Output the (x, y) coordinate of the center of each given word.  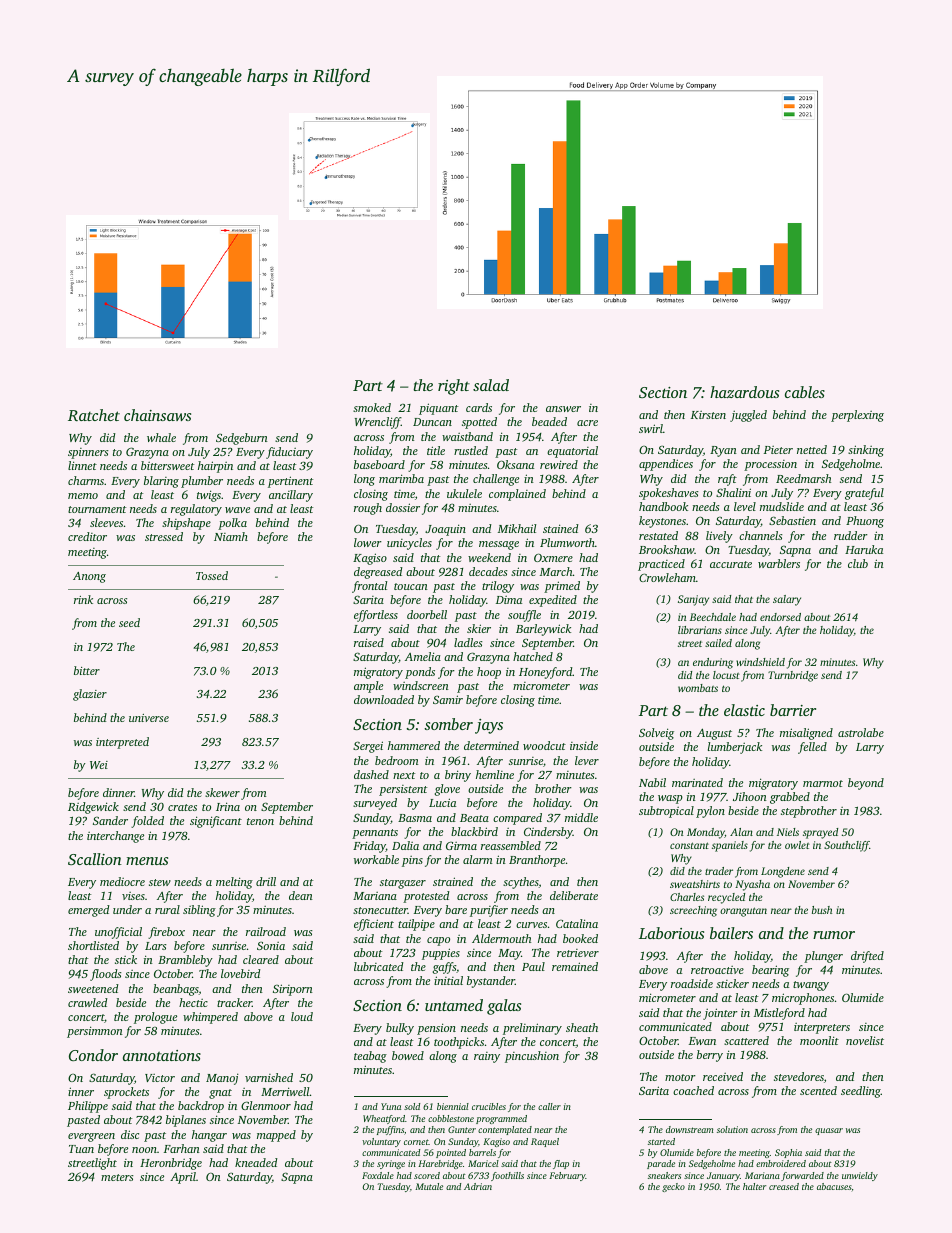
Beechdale (713, 617)
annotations (162, 1055)
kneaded (256, 1162)
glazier (90, 695)
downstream (690, 1129)
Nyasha (752, 885)
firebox (166, 933)
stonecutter (380, 910)
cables (805, 392)
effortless (376, 616)
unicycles (409, 544)
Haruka (864, 549)
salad (491, 385)
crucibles (489, 1106)
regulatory (196, 510)
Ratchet (94, 415)
